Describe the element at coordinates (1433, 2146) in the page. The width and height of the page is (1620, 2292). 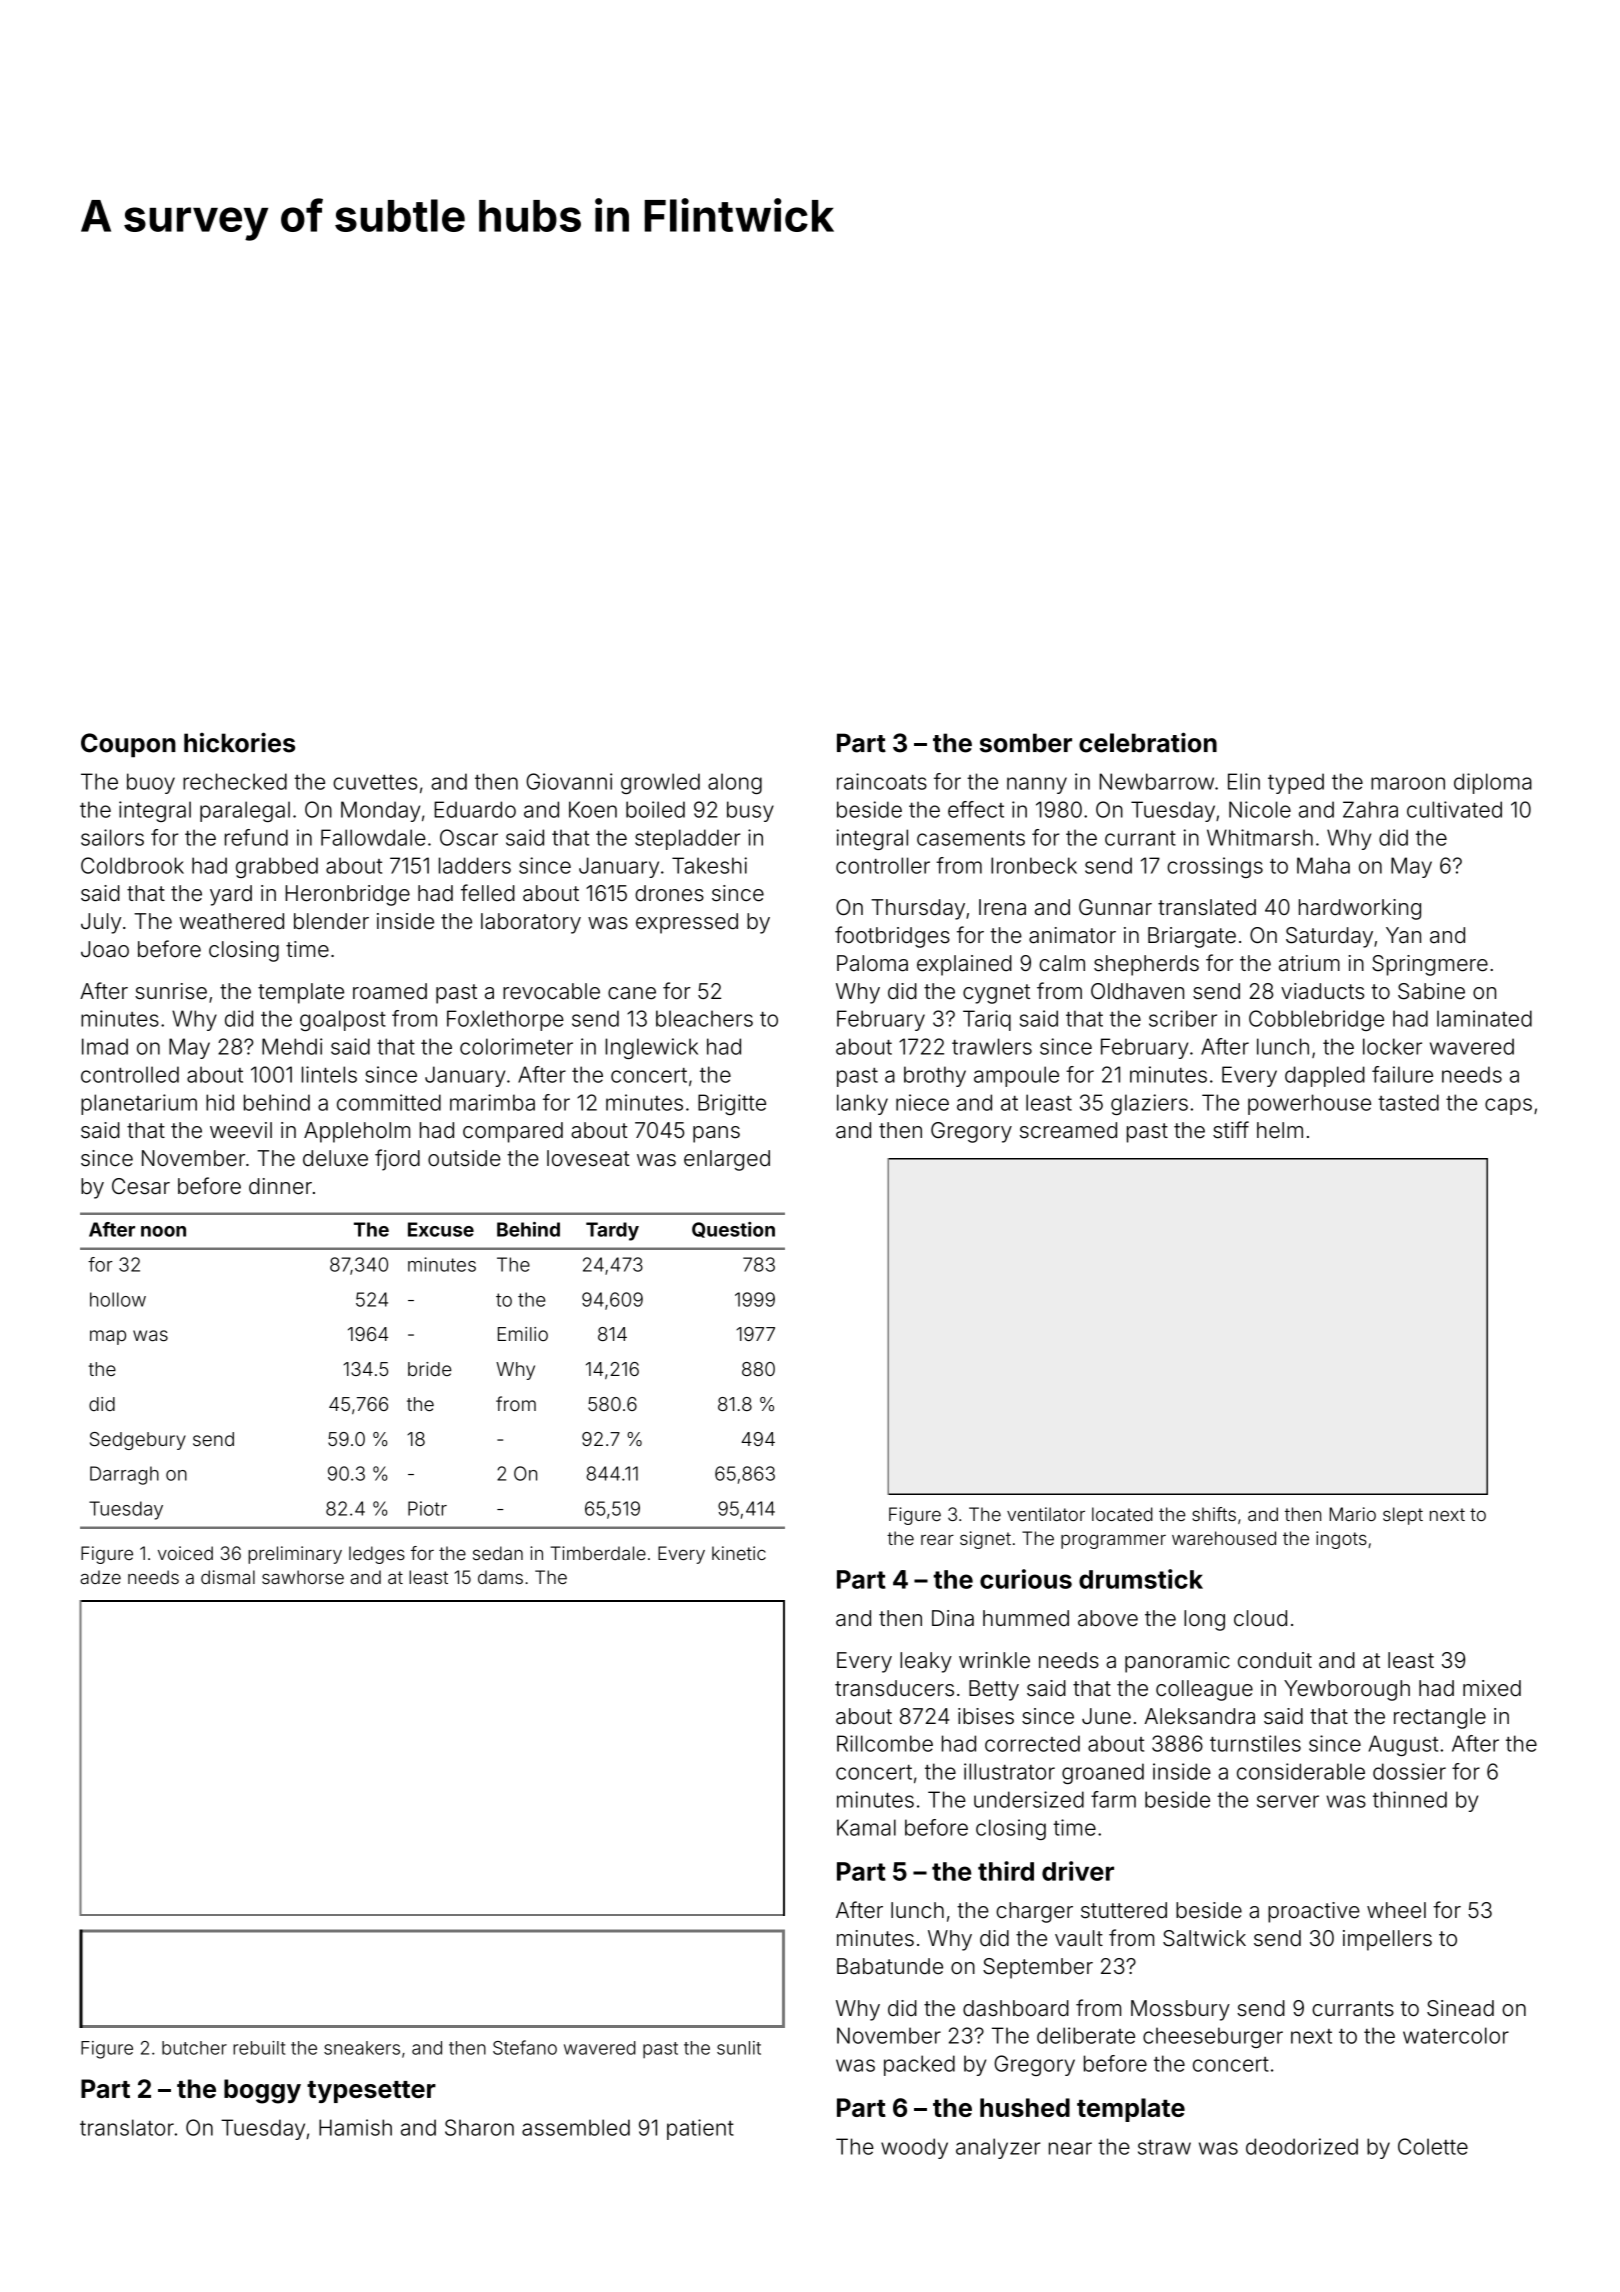
I see `Colette` at that location.
